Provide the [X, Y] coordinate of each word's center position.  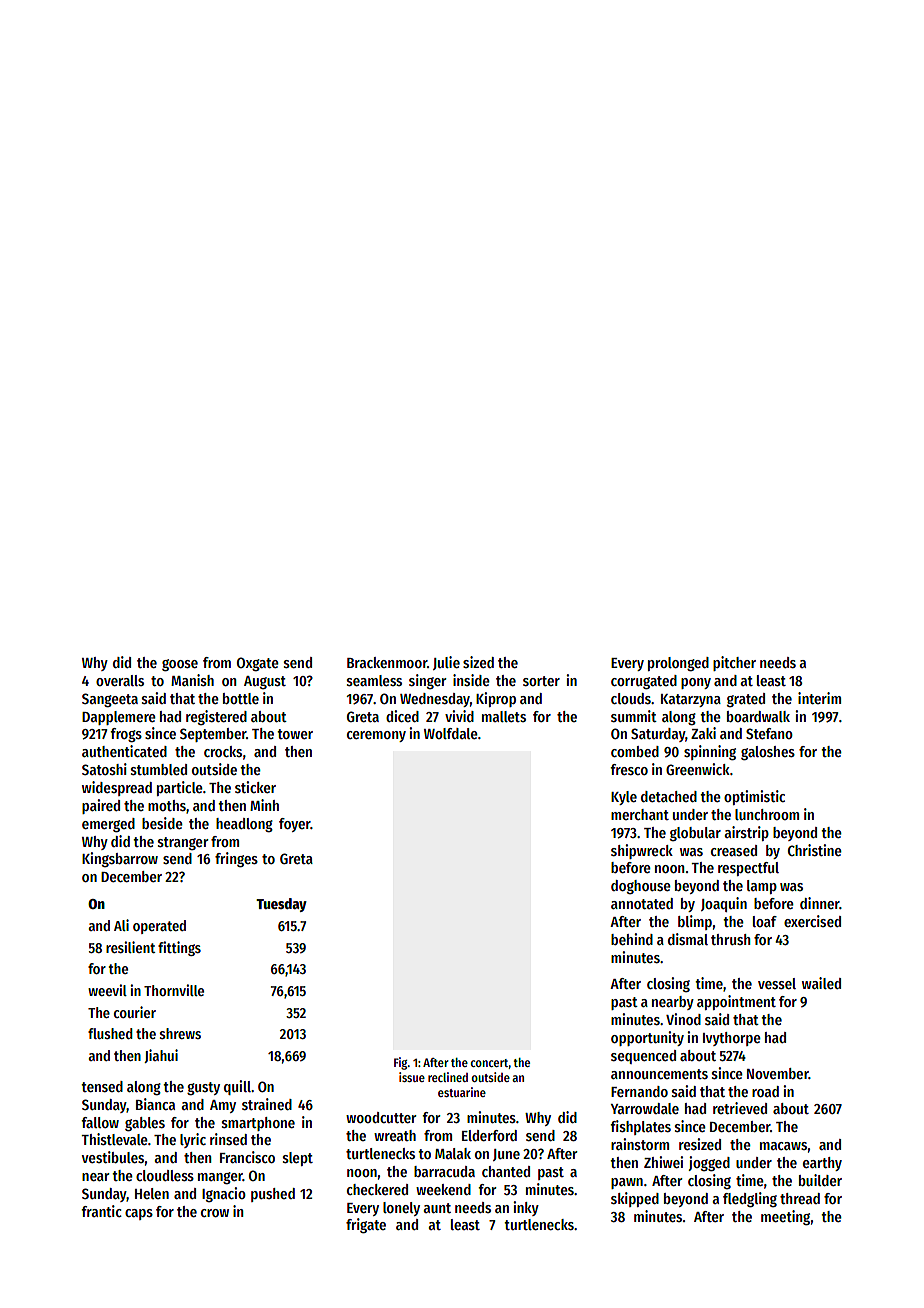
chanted [506, 1171]
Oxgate [258, 664]
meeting [785, 1217]
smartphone [258, 1124]
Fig [401, 1063]
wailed [821, 983]
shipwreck [642, 851]
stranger [183, 843]
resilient [130, 947]
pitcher [734, 663]
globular [695, 834]
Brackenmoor [387, 662]
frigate [366, 1225]
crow [215, 1213]
